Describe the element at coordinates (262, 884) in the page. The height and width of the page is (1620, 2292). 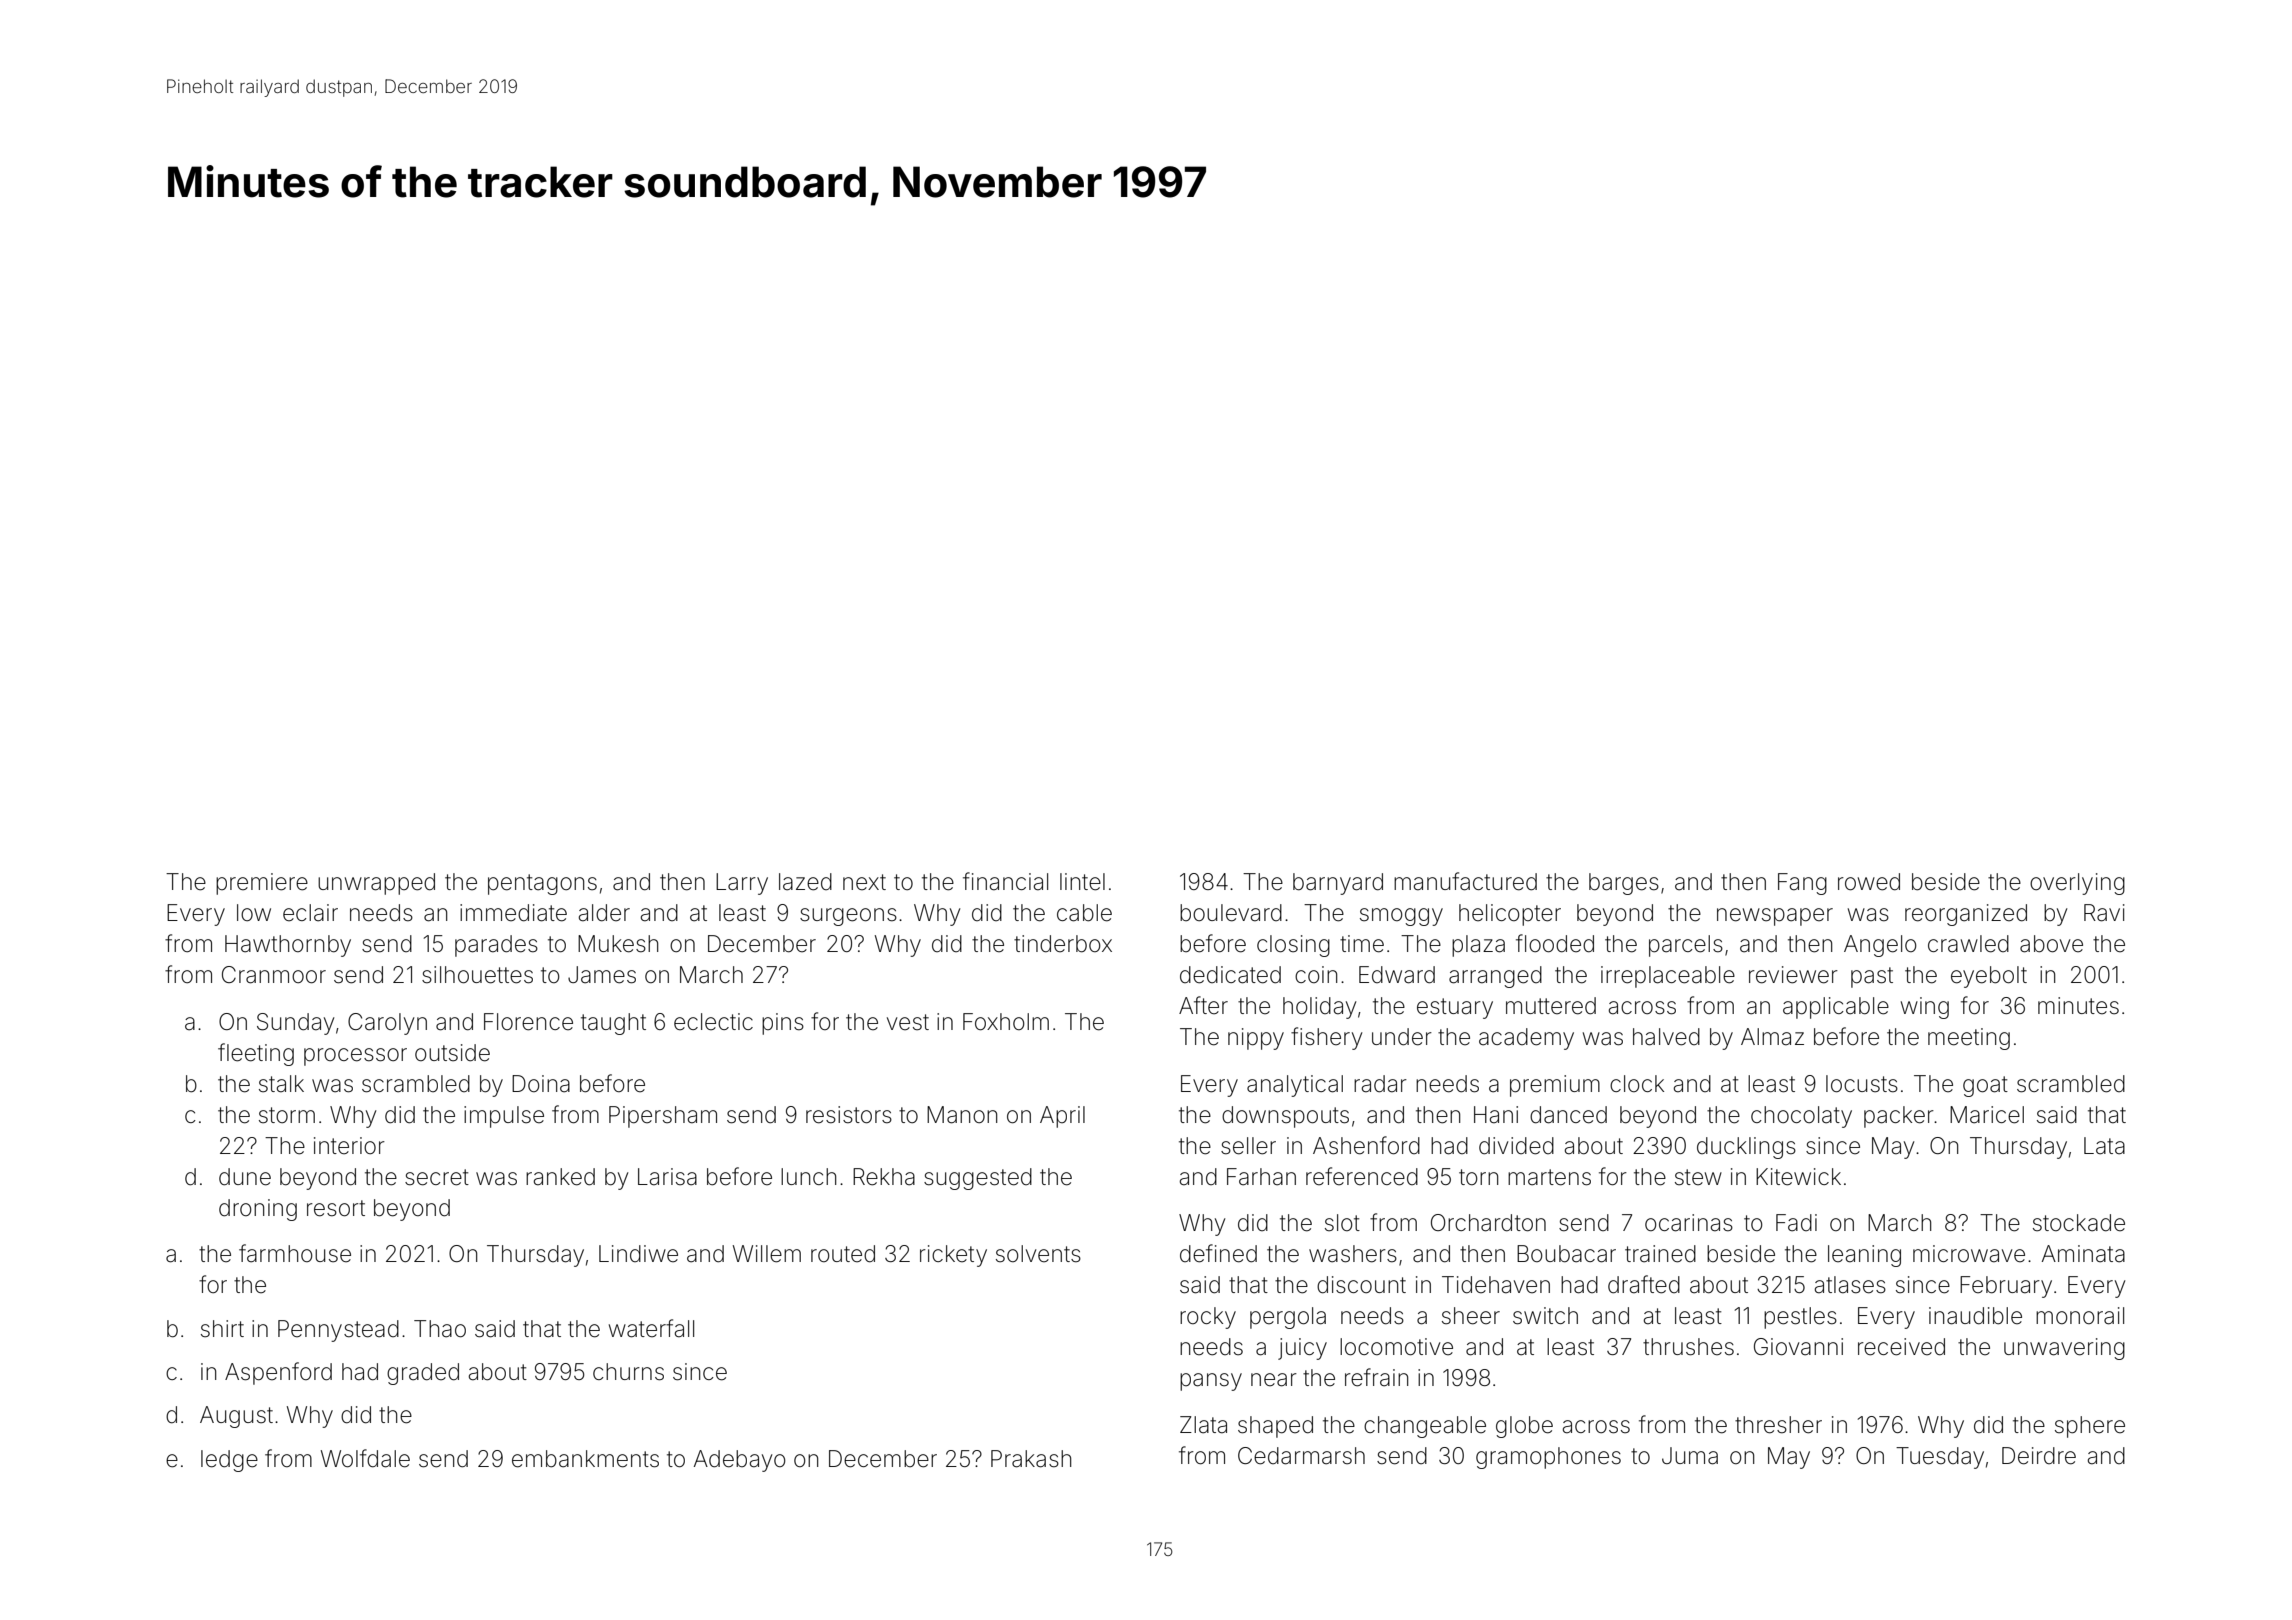
I see `premiere` at that location.
